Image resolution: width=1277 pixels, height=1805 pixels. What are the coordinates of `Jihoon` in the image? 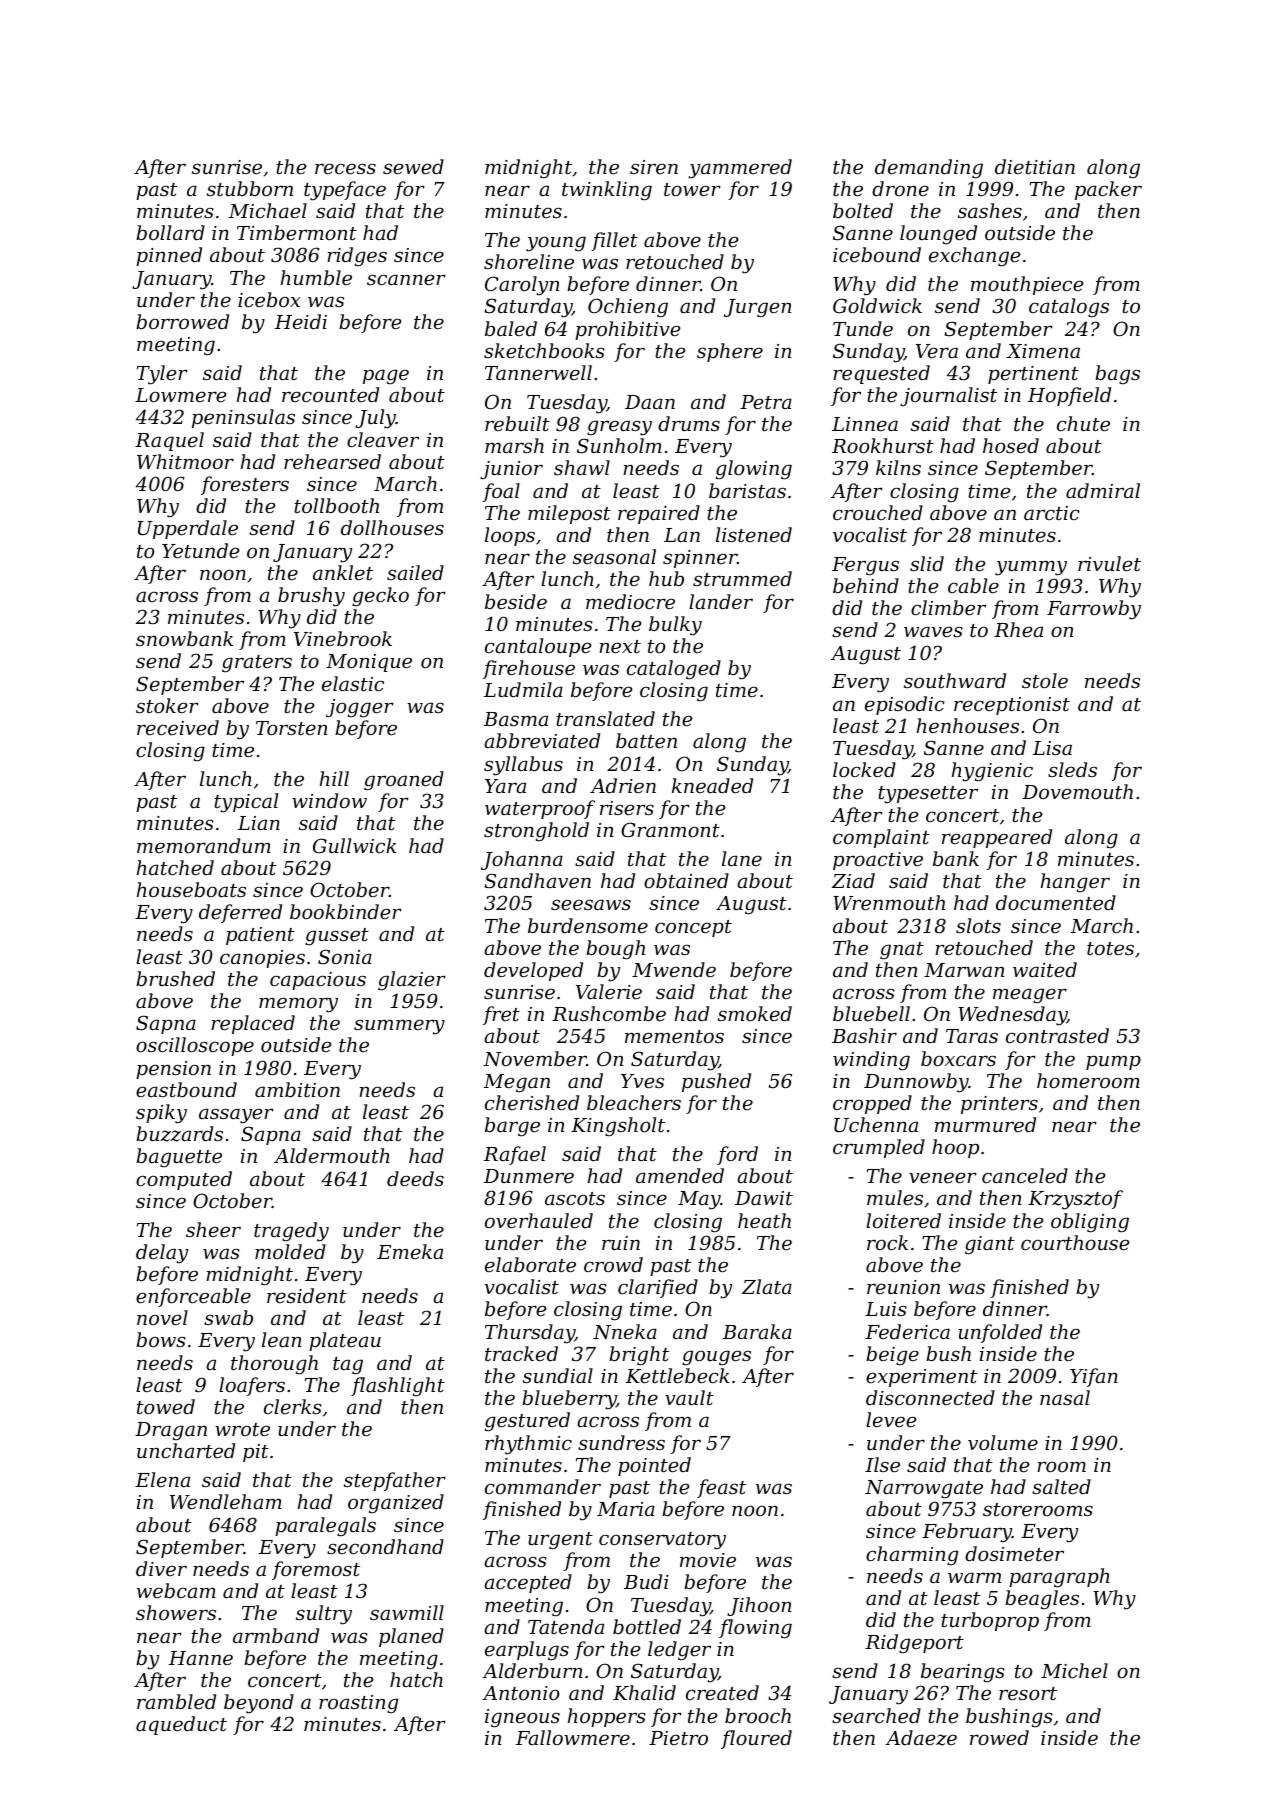 It's located at (759, 1606).
